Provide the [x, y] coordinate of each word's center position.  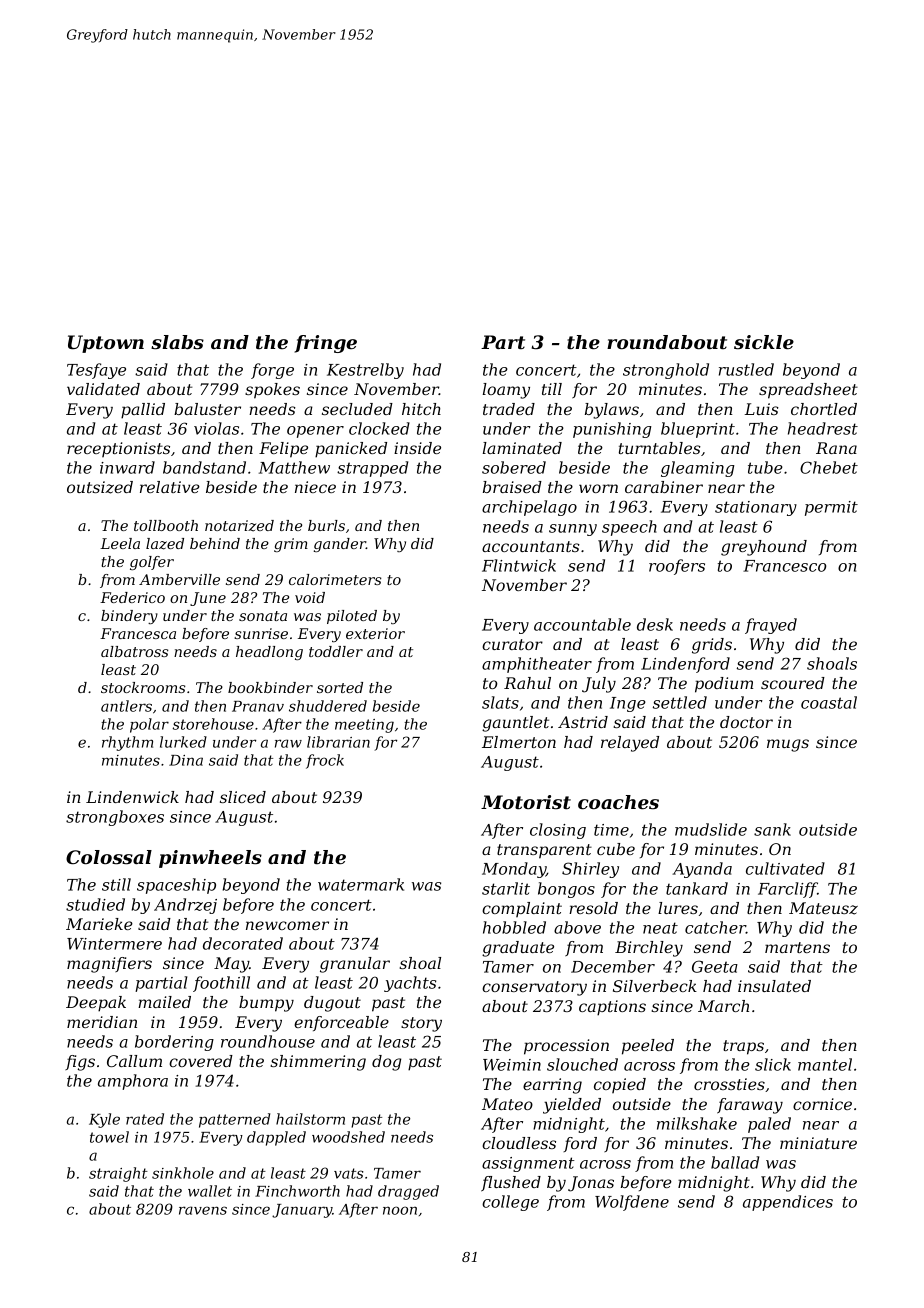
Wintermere [114, 944]
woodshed [348, 1137]
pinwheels [210, 859]
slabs [177, 342]
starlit [506, 888]
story [421, 1024]
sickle [764, 342]
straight [118, 1174]
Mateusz [823, 908]
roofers [677, 567]
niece [315, 487]
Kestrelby [365, 371]
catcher [715, 927]
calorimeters [335, 579]
